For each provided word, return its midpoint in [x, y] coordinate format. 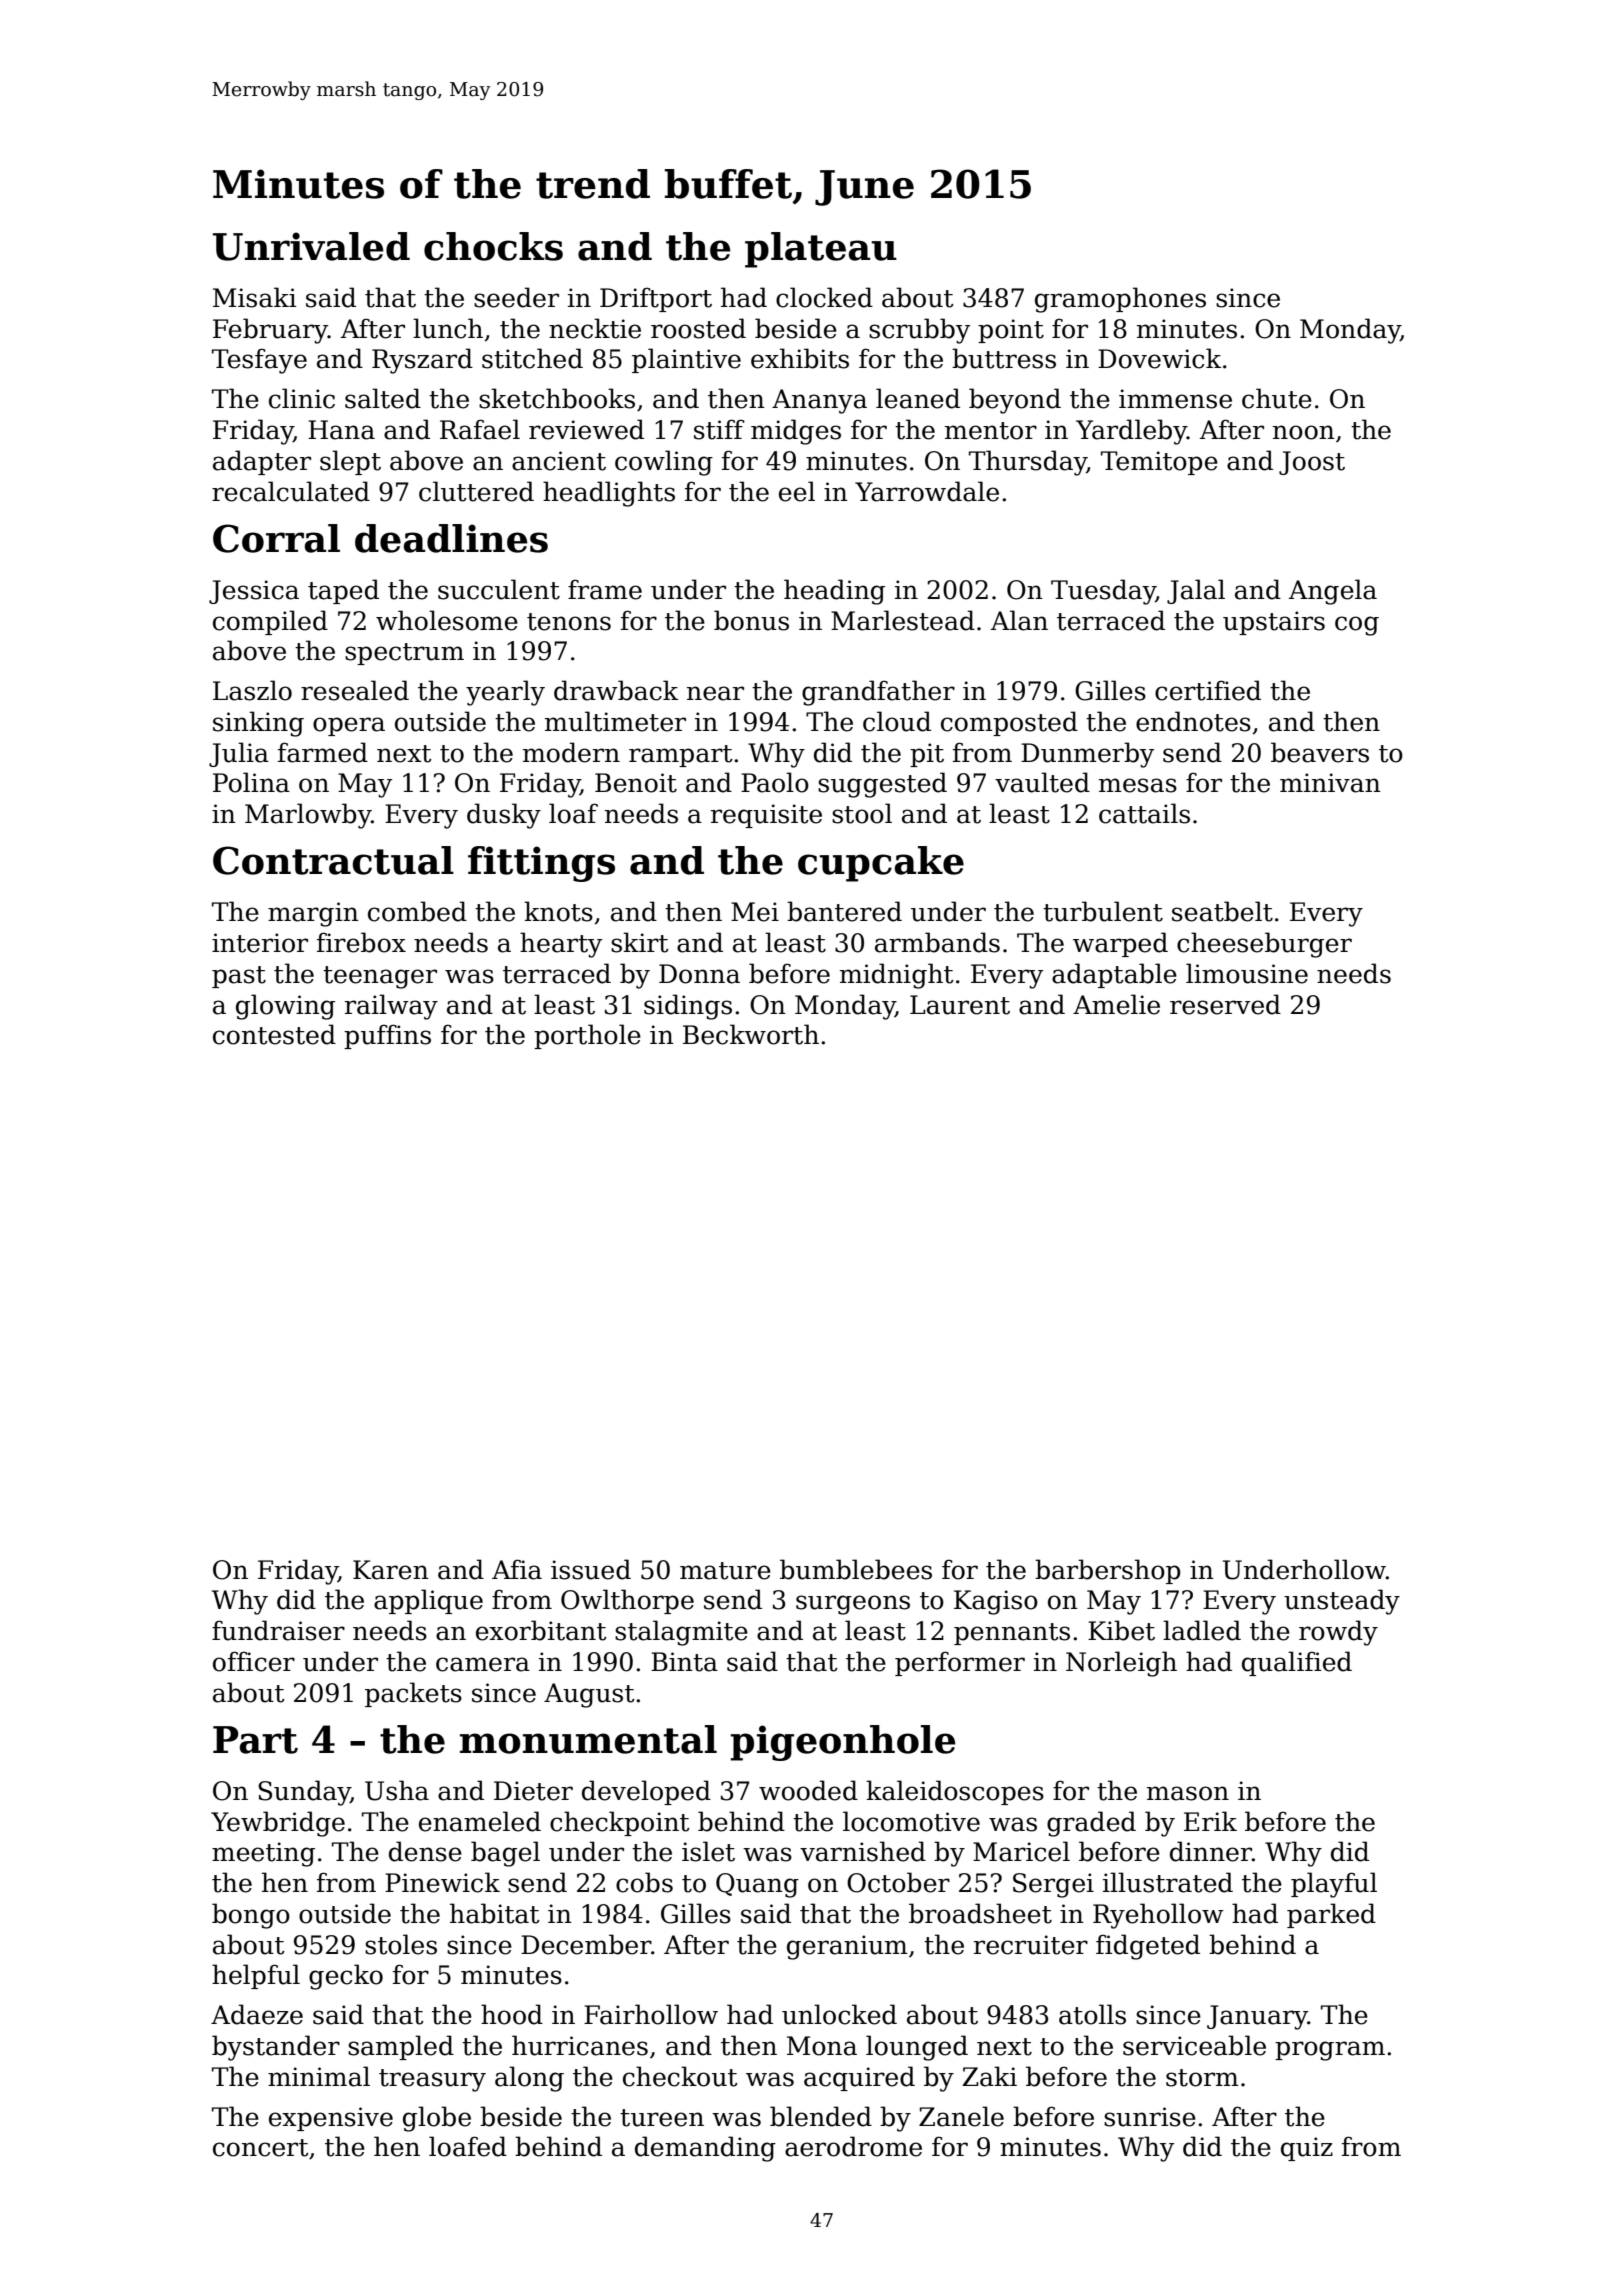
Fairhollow [651, 2014]
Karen [391, 1570]
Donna [699, 974]
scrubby [919, 331]
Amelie [1116, 1004]
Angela [1333, 592]
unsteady [1342, 1602]
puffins [387, 1036]
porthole [587, 1036]
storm [1202, 2078]
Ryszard [422, 361]
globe [437, 2119]
